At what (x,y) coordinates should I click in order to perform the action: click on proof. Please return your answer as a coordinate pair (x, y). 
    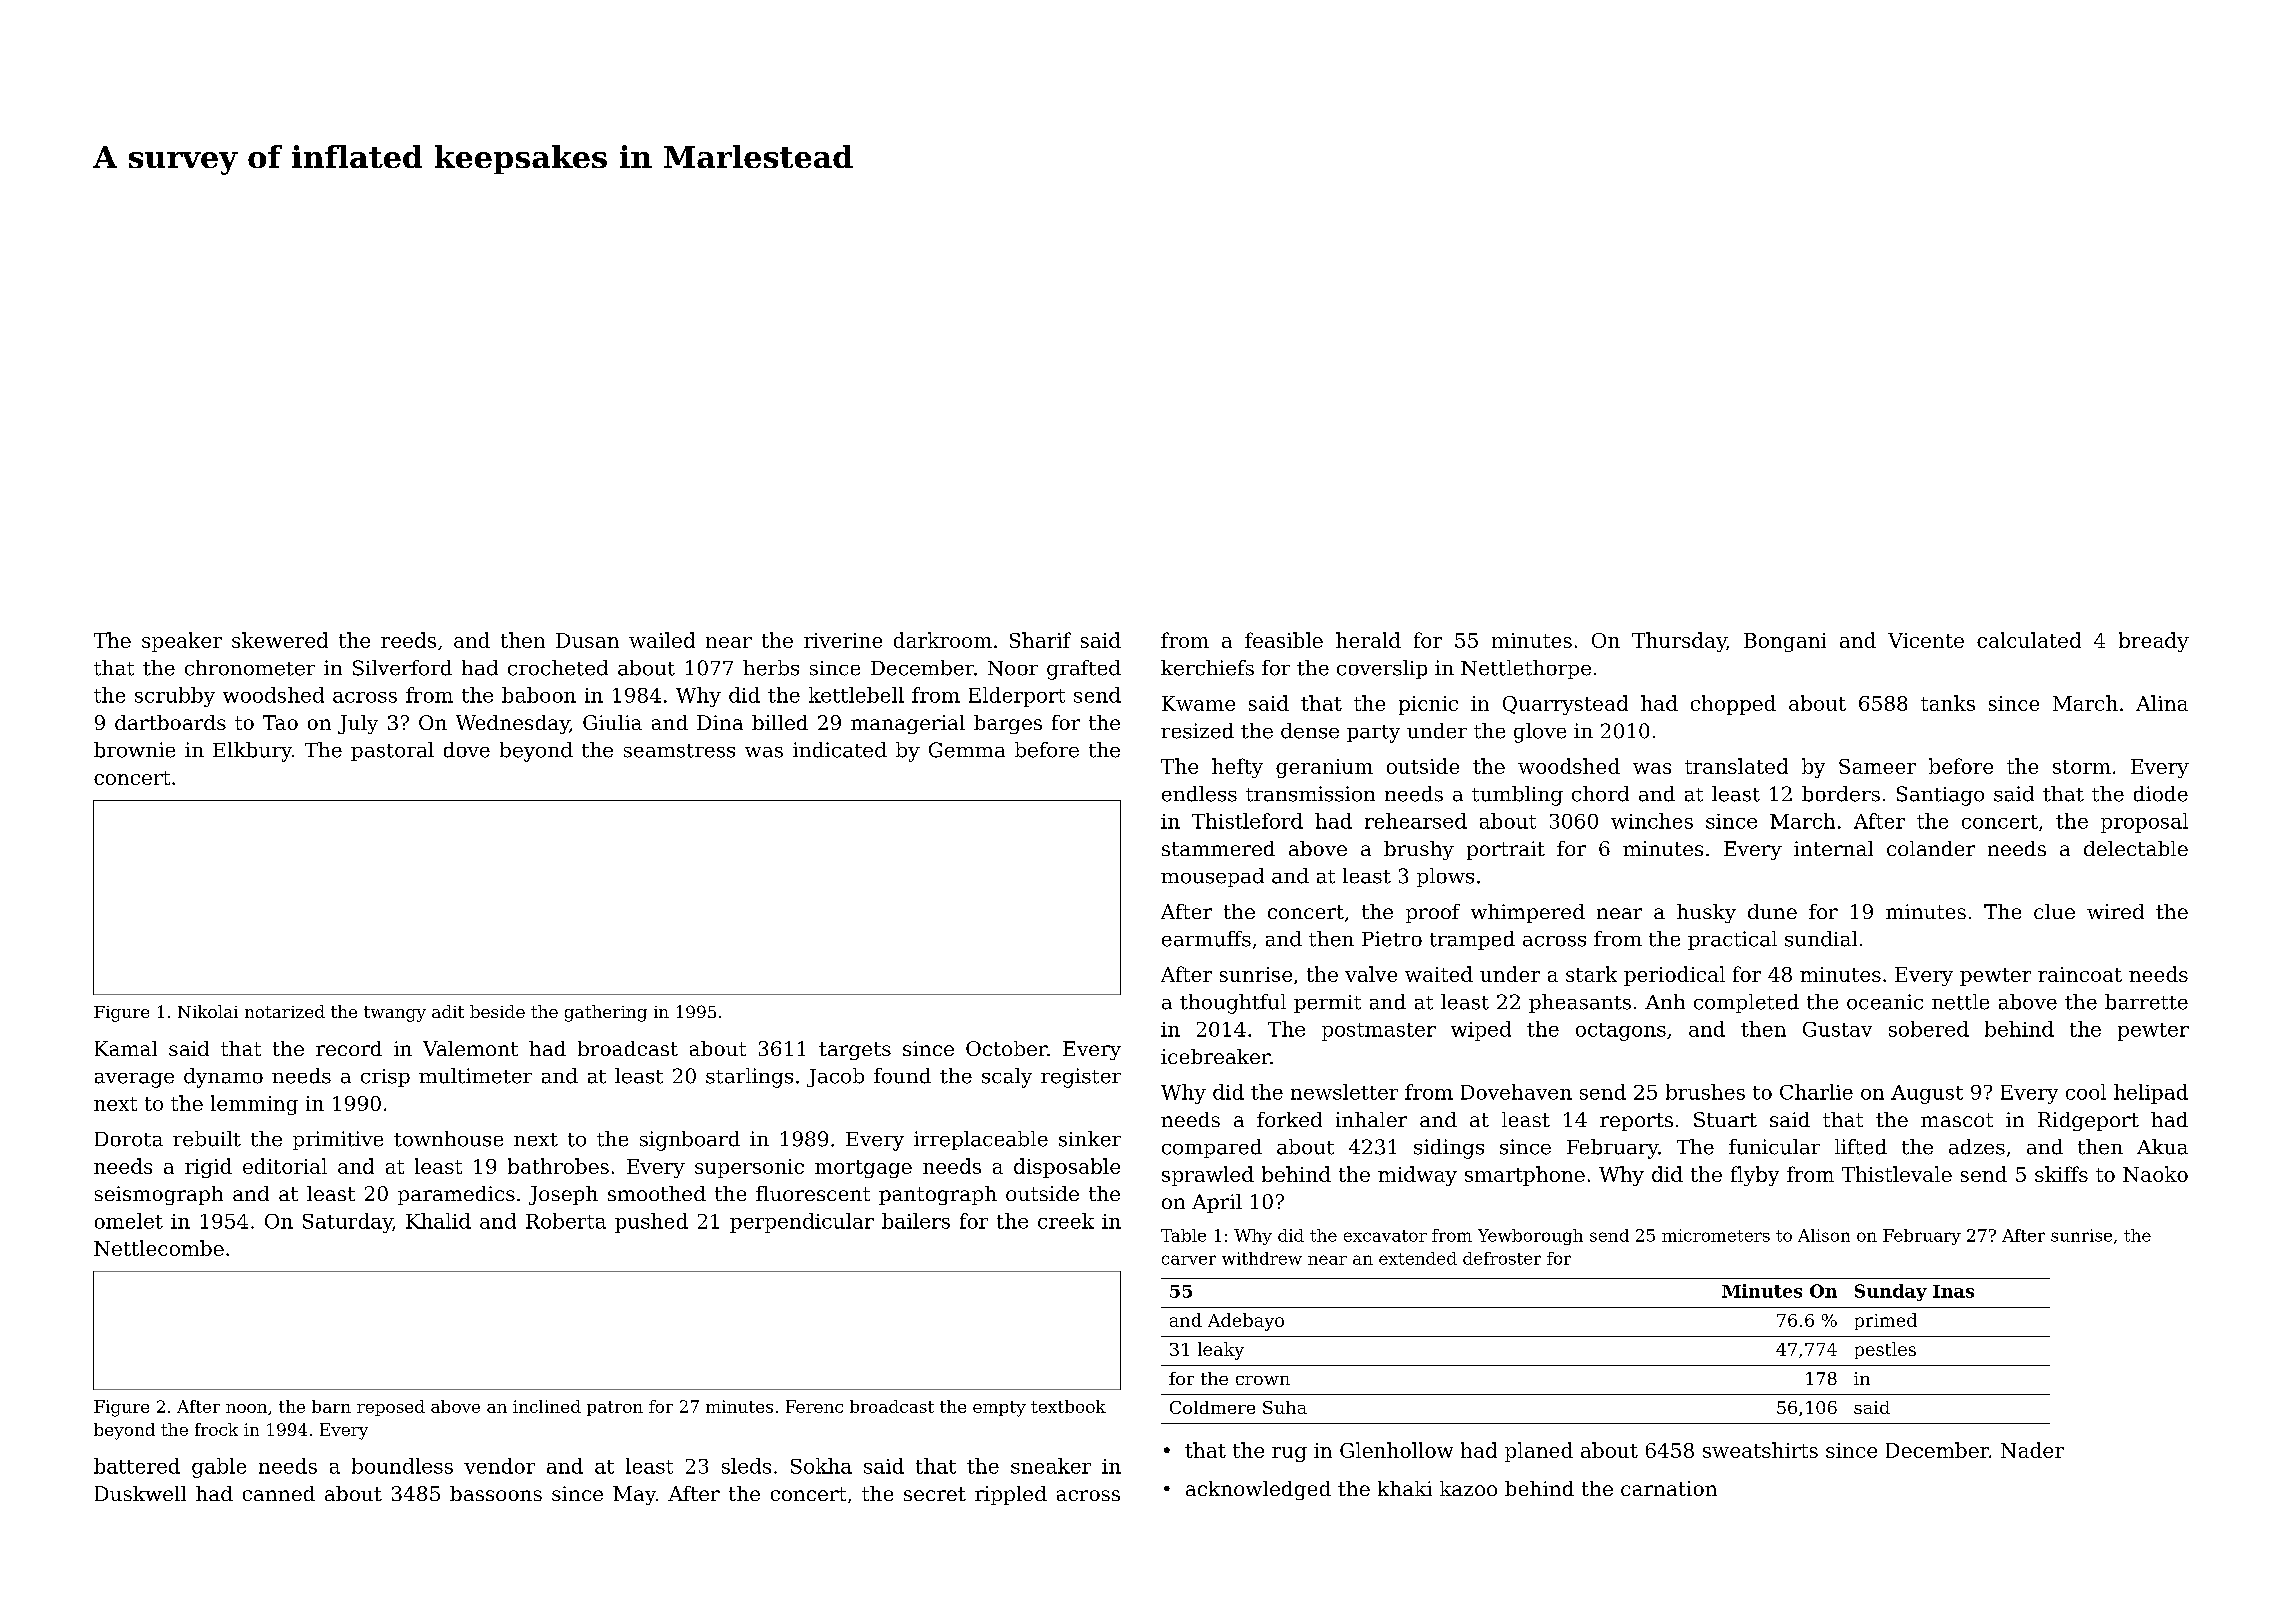
    Looking at the image, I should click on (1433, 913).
